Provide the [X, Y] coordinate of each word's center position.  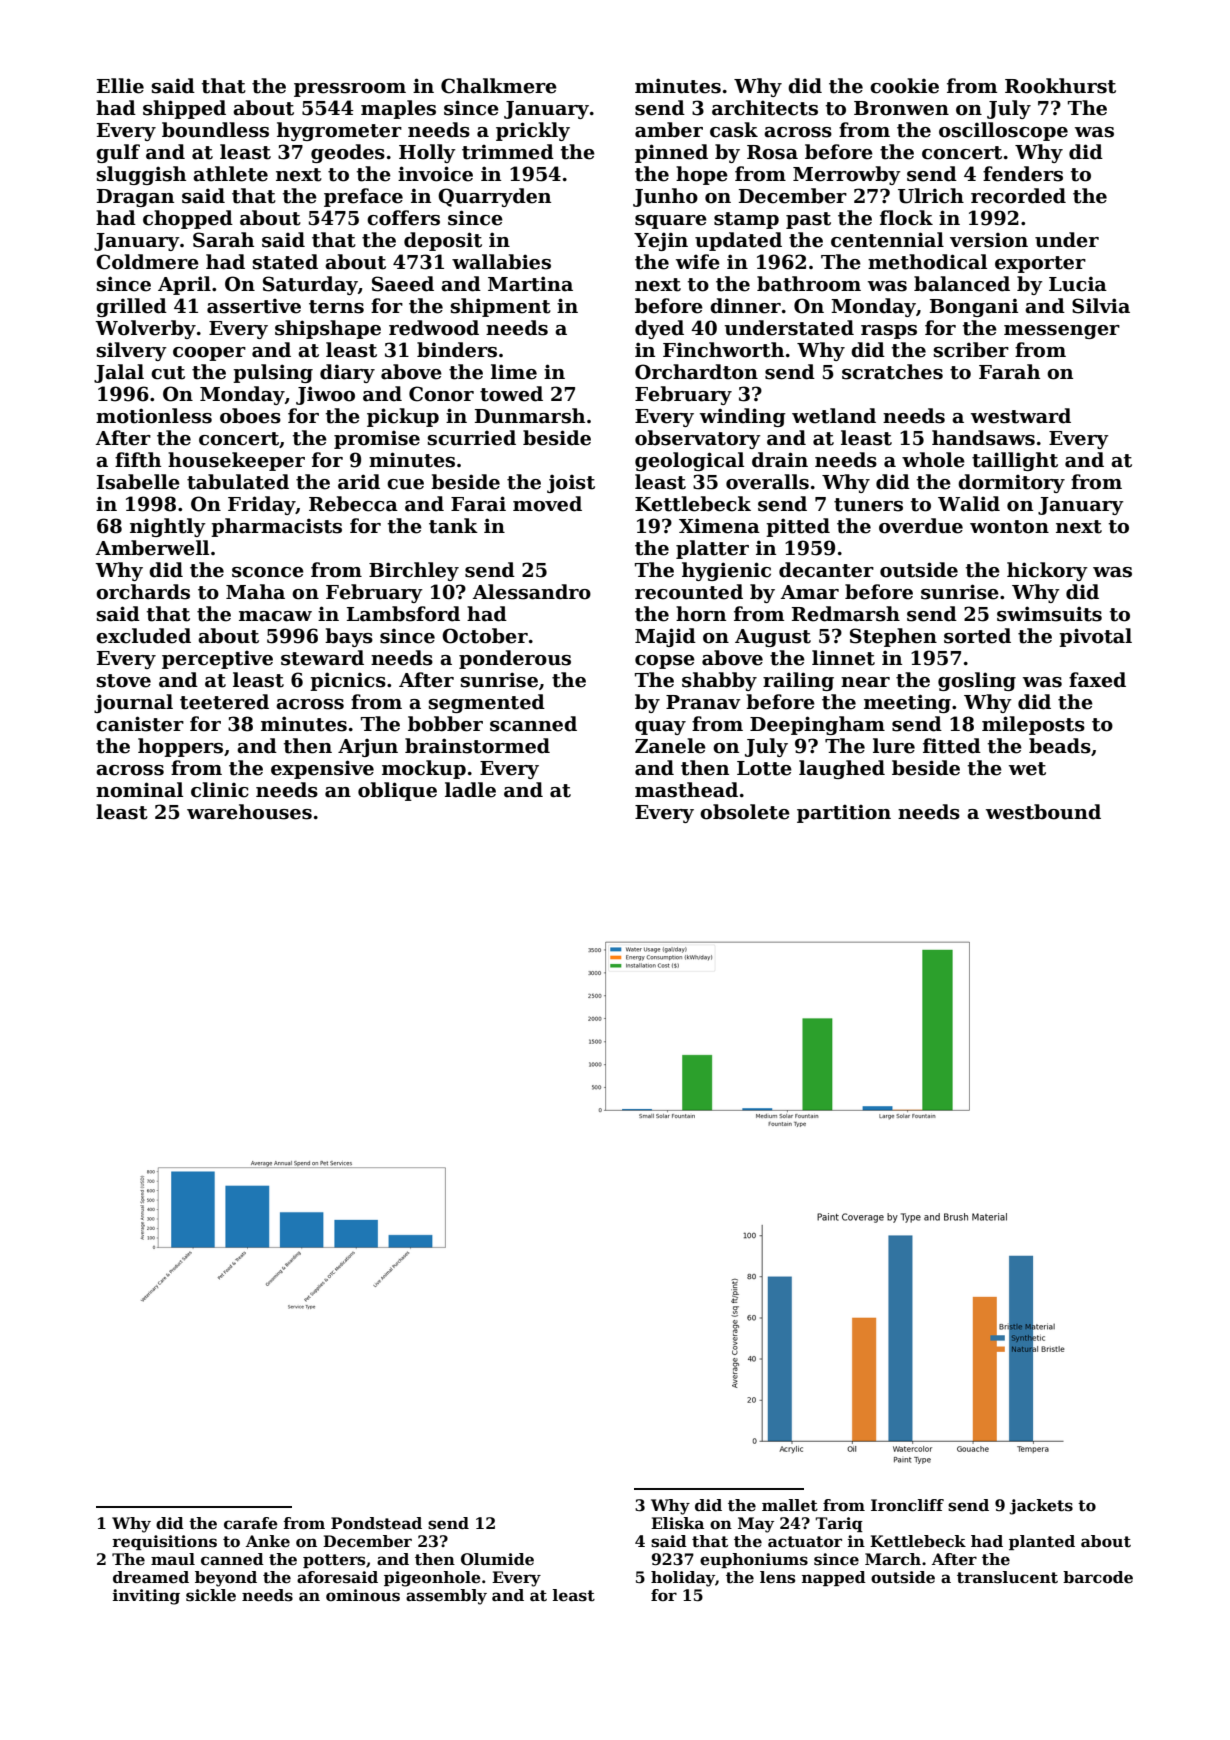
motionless [154, 416]
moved [547, 504]
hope [702, 175]
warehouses [249, 812]
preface [363, 197]
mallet [790, 1505]
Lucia [1078, 284]
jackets [1041, 1507]
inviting [146, 1597]
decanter [826, 570]
